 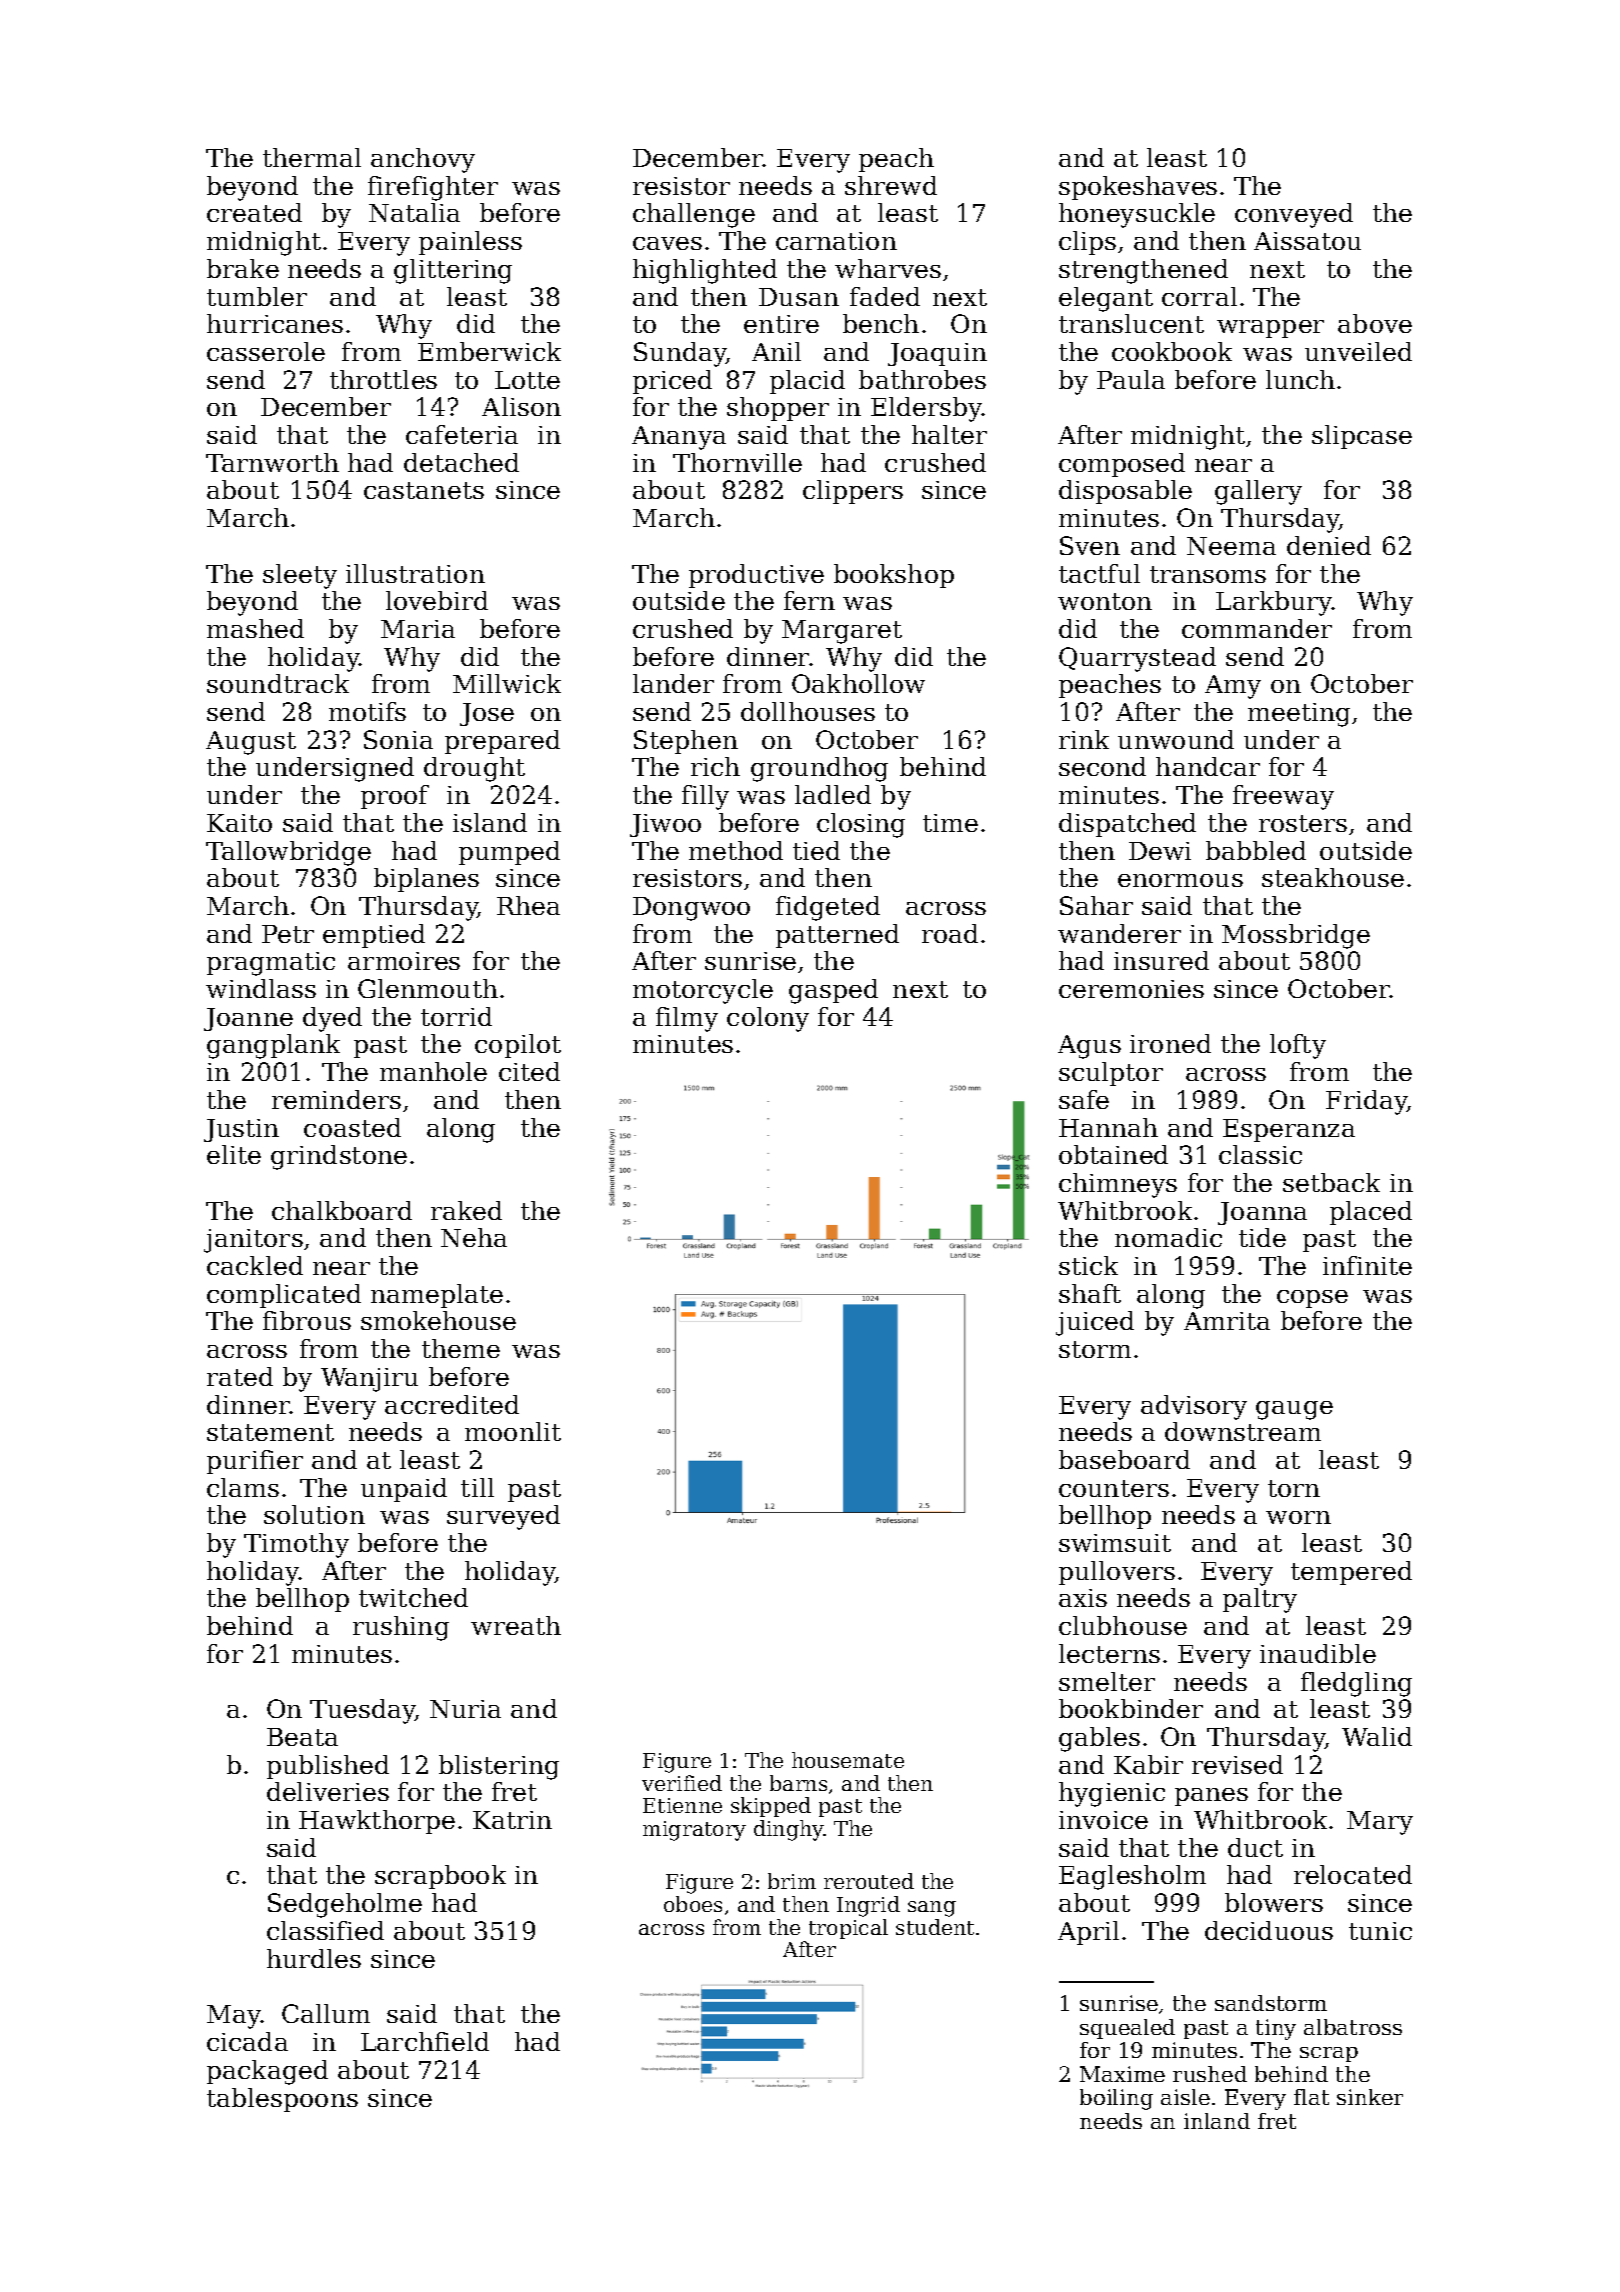 I want to click on clubhouse, so click(x=1123, y=1625).
